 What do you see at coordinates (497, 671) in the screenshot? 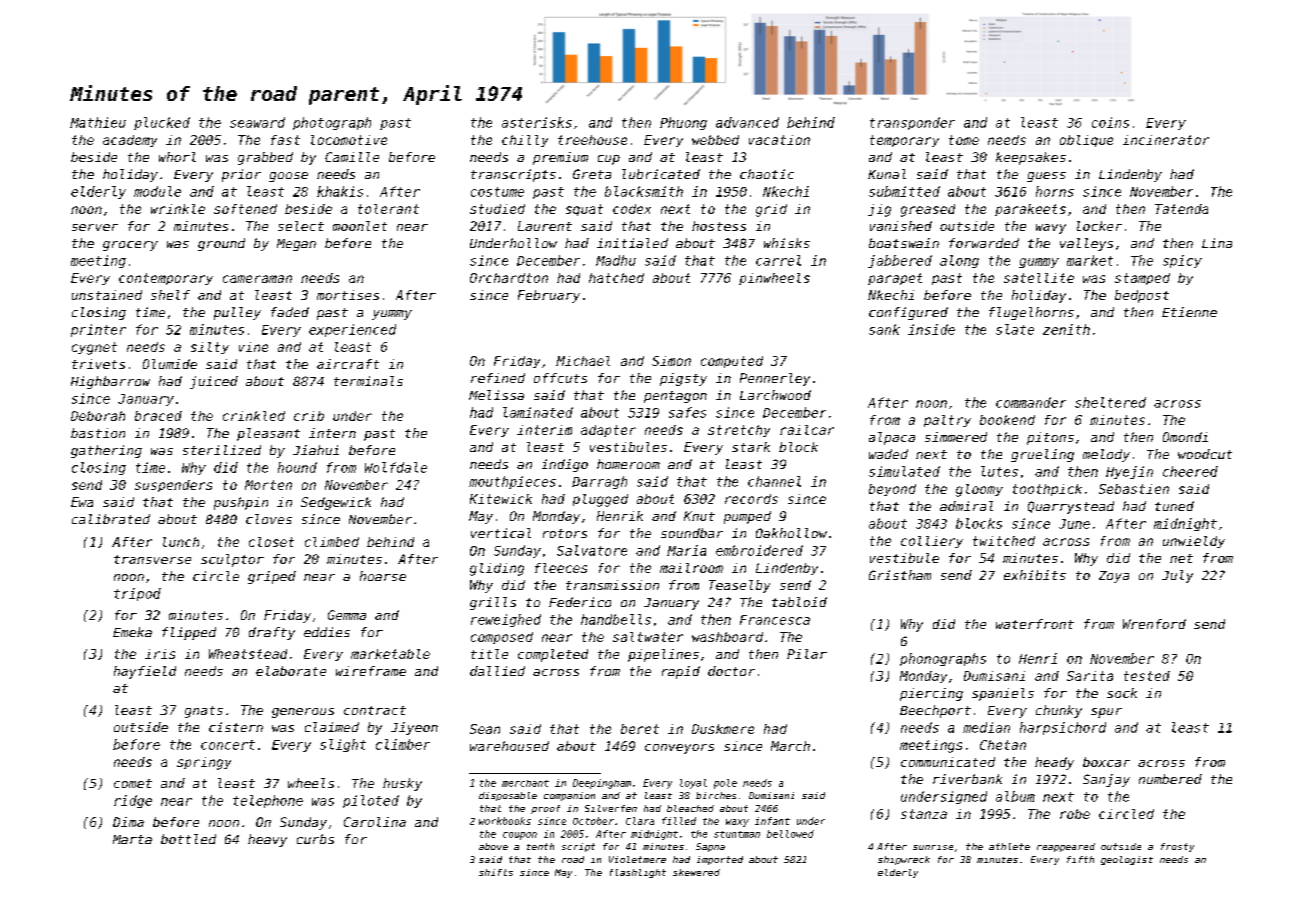
I see `dallied` at bounding box center [497, 671].
